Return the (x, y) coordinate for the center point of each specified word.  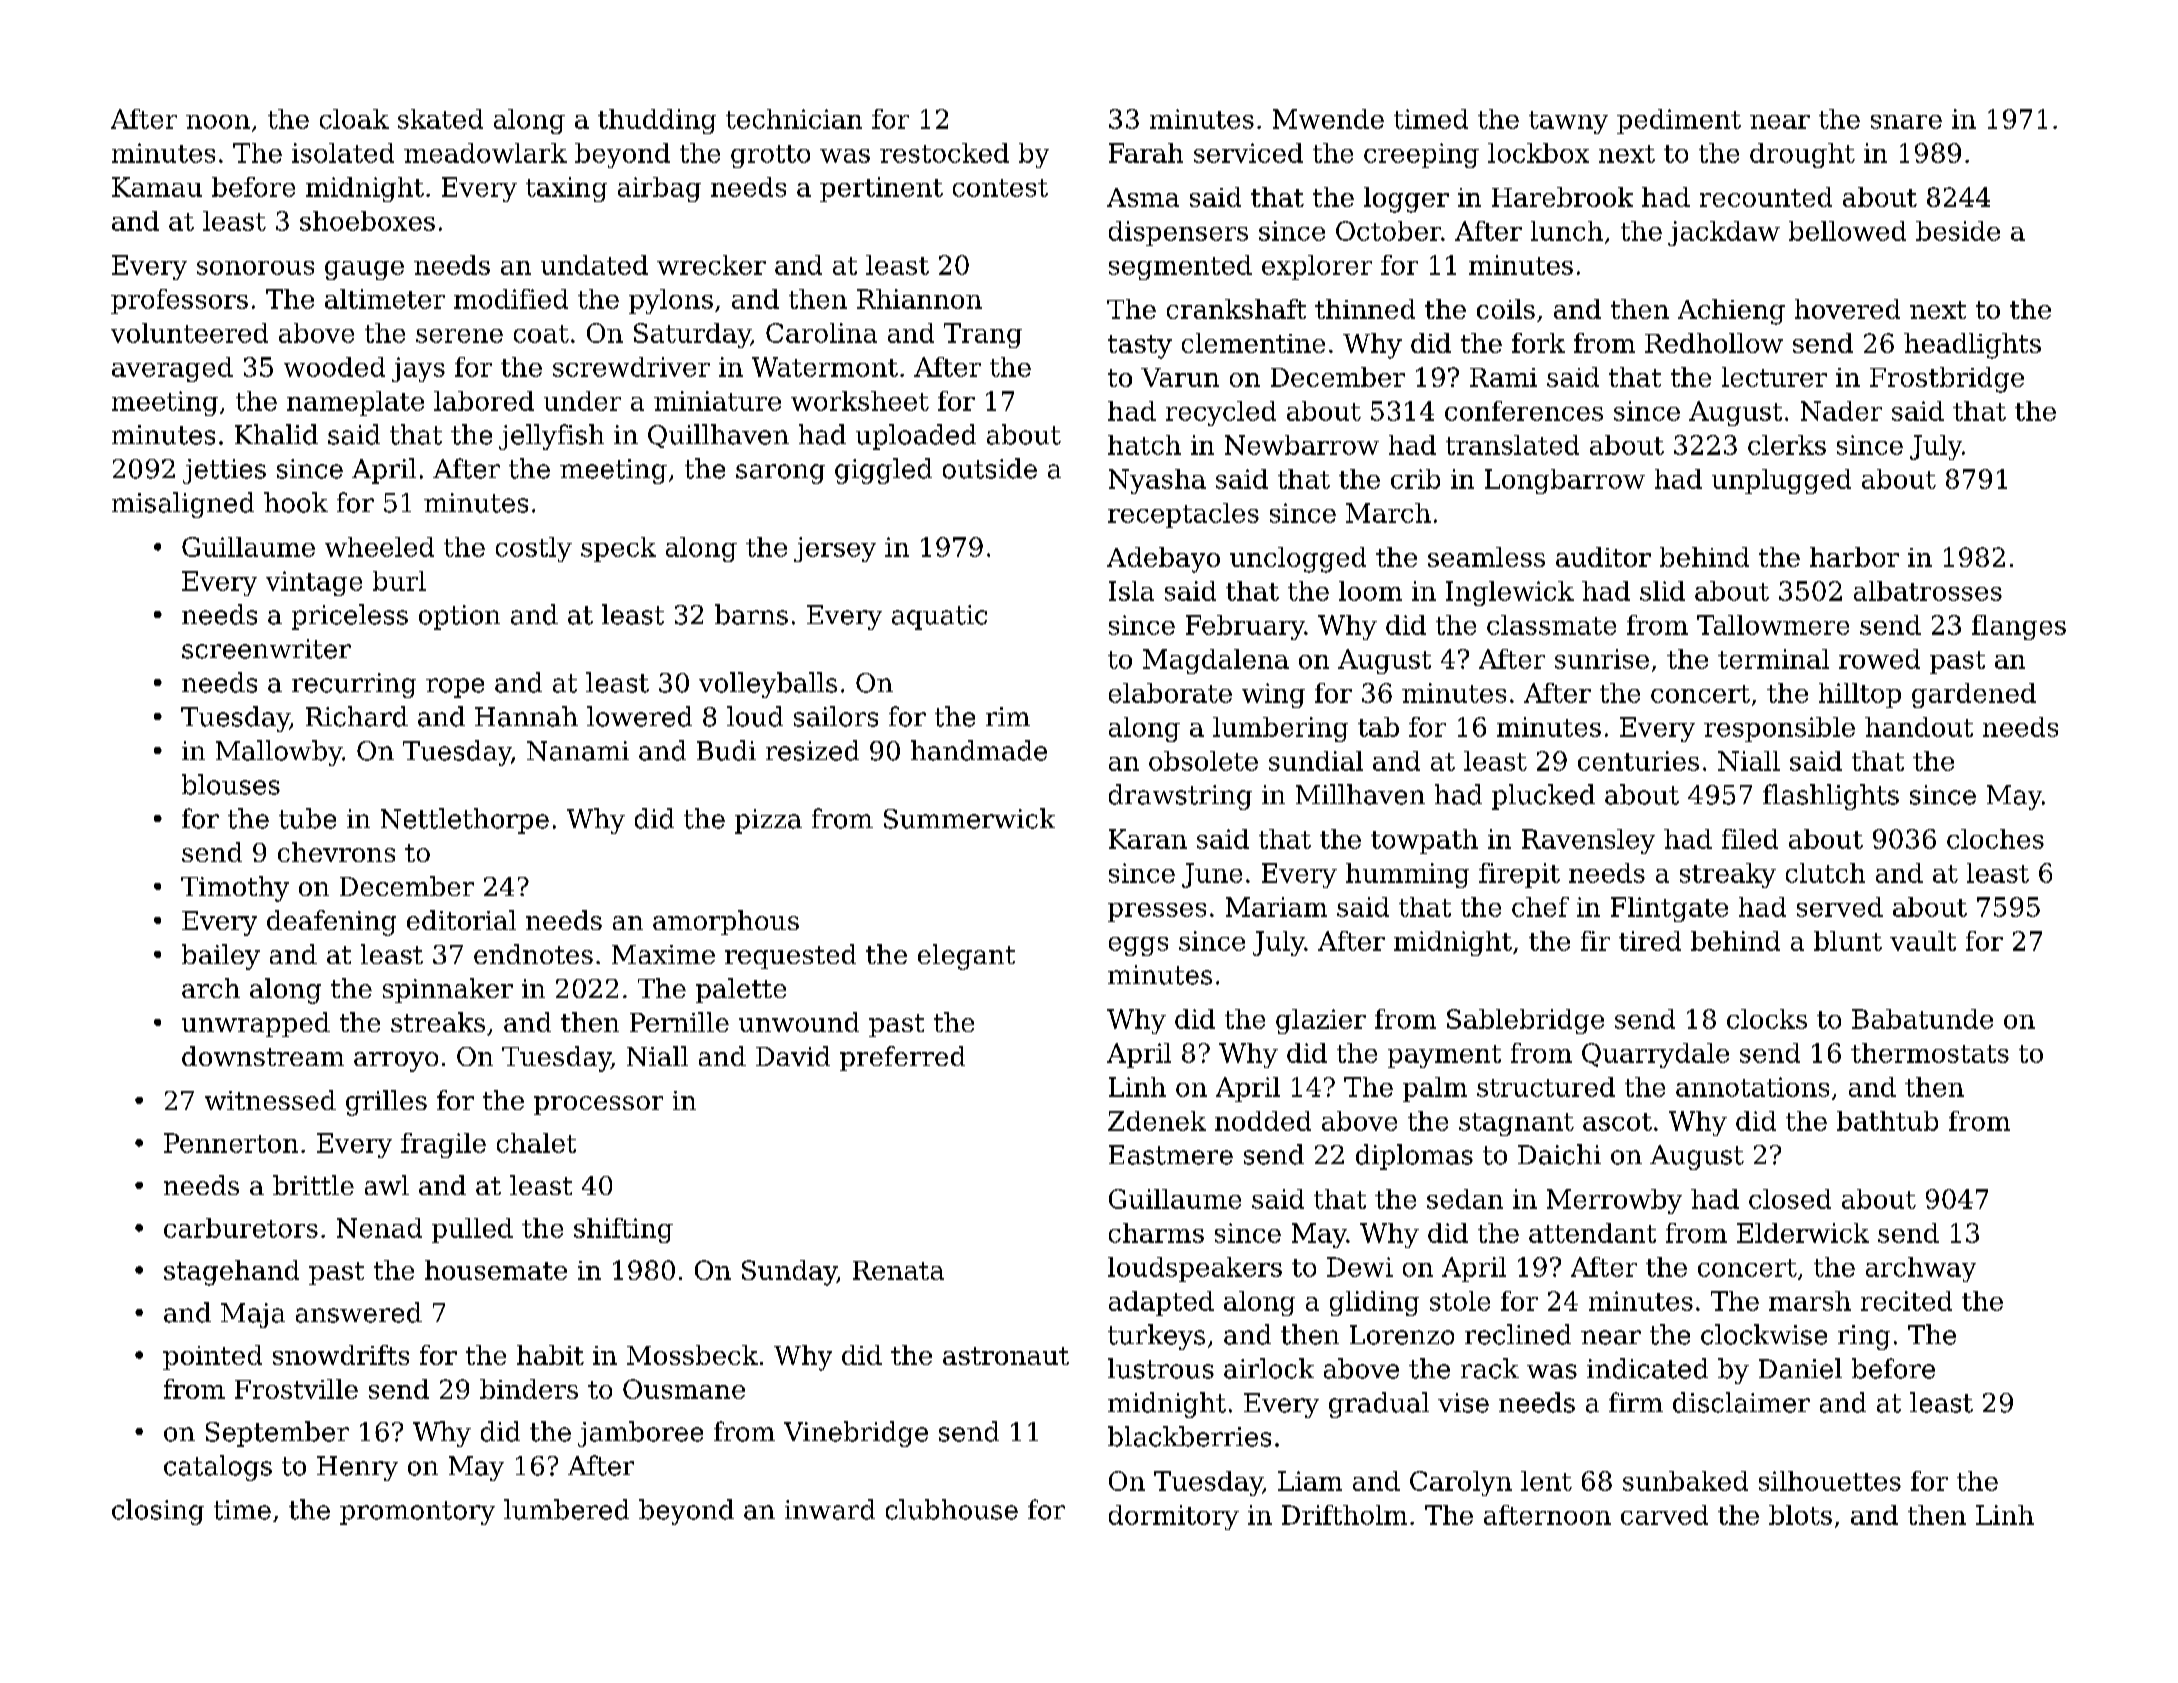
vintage (314, 583)
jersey (835, 549)
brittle (313, 1185)
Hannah (526, 716)
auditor (1603, 557)
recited (1906, 1301)
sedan (1465, 1199)
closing (158, 1512)
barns (751, 614)
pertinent (881, 189)
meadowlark (485, 153)
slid (1662, 591)
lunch (1567, 231)
